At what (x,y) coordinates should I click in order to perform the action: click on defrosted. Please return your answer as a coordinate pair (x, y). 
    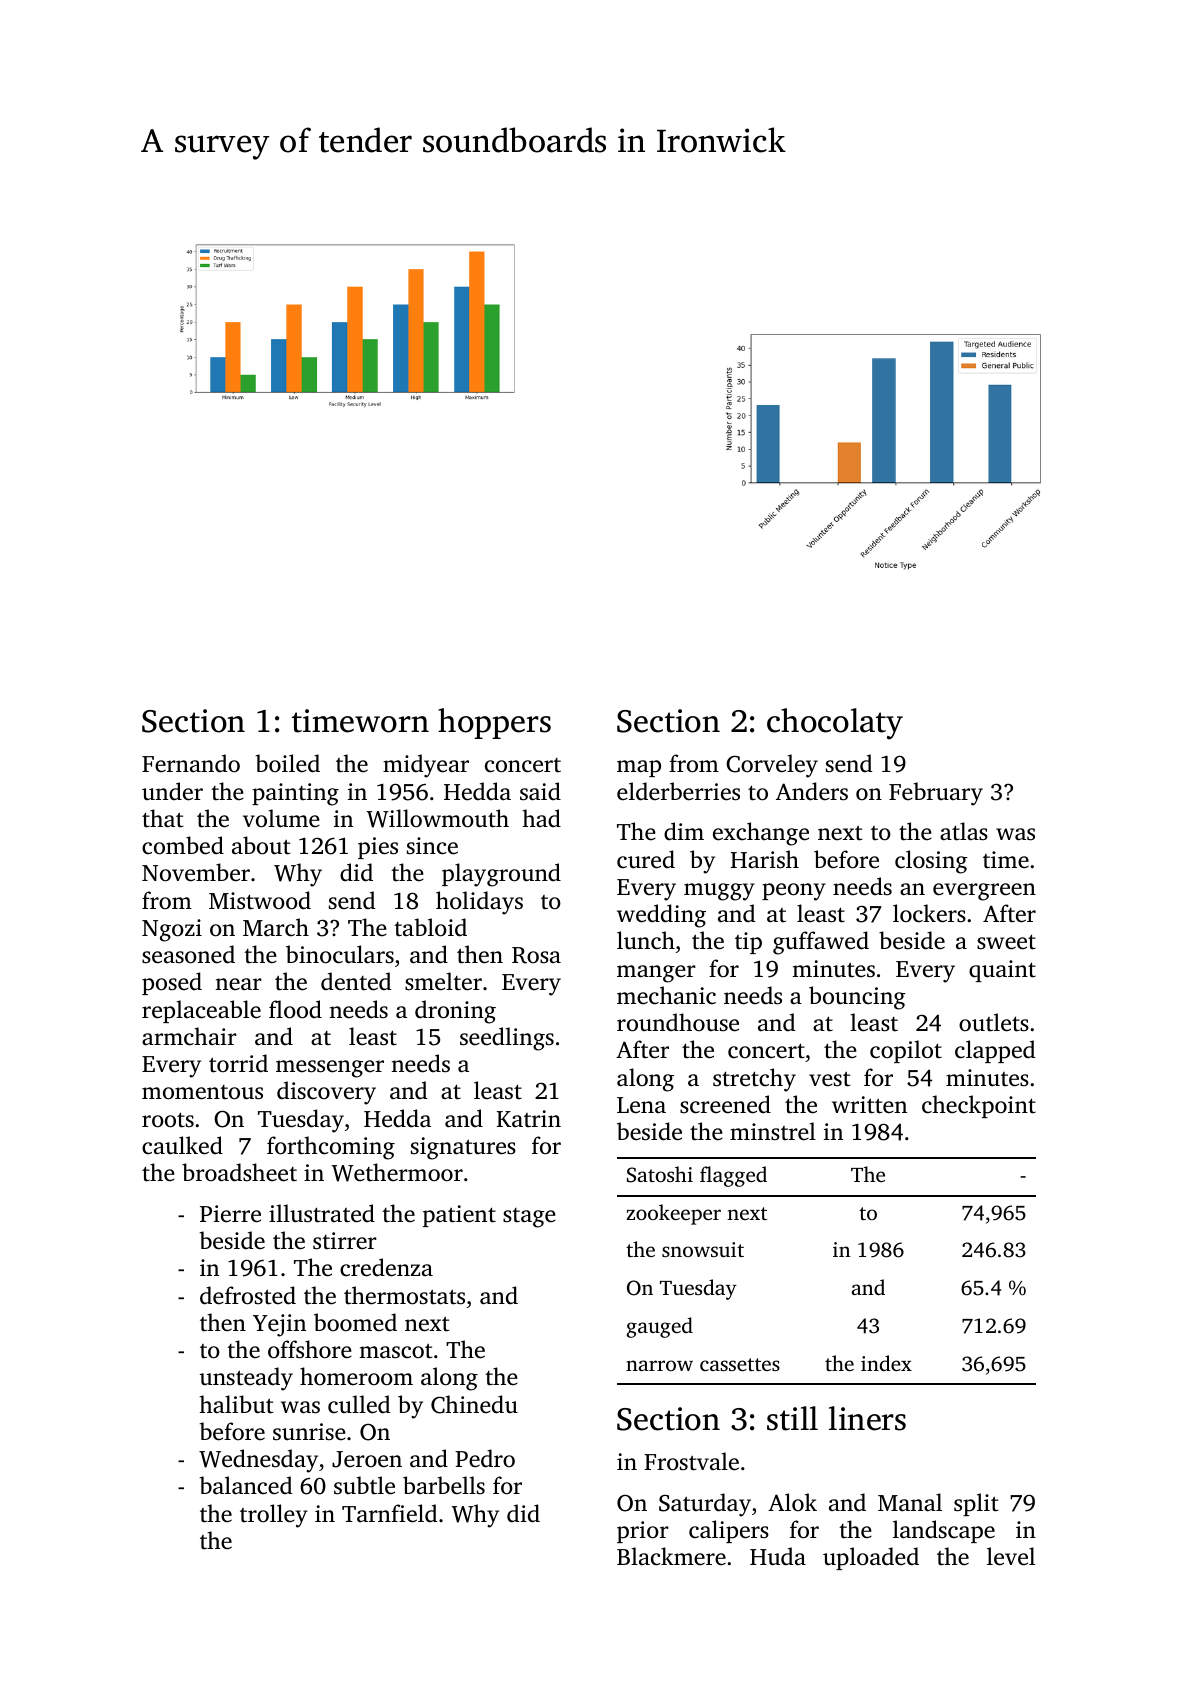
    Looking at the image, I should click on (248, 1295).
